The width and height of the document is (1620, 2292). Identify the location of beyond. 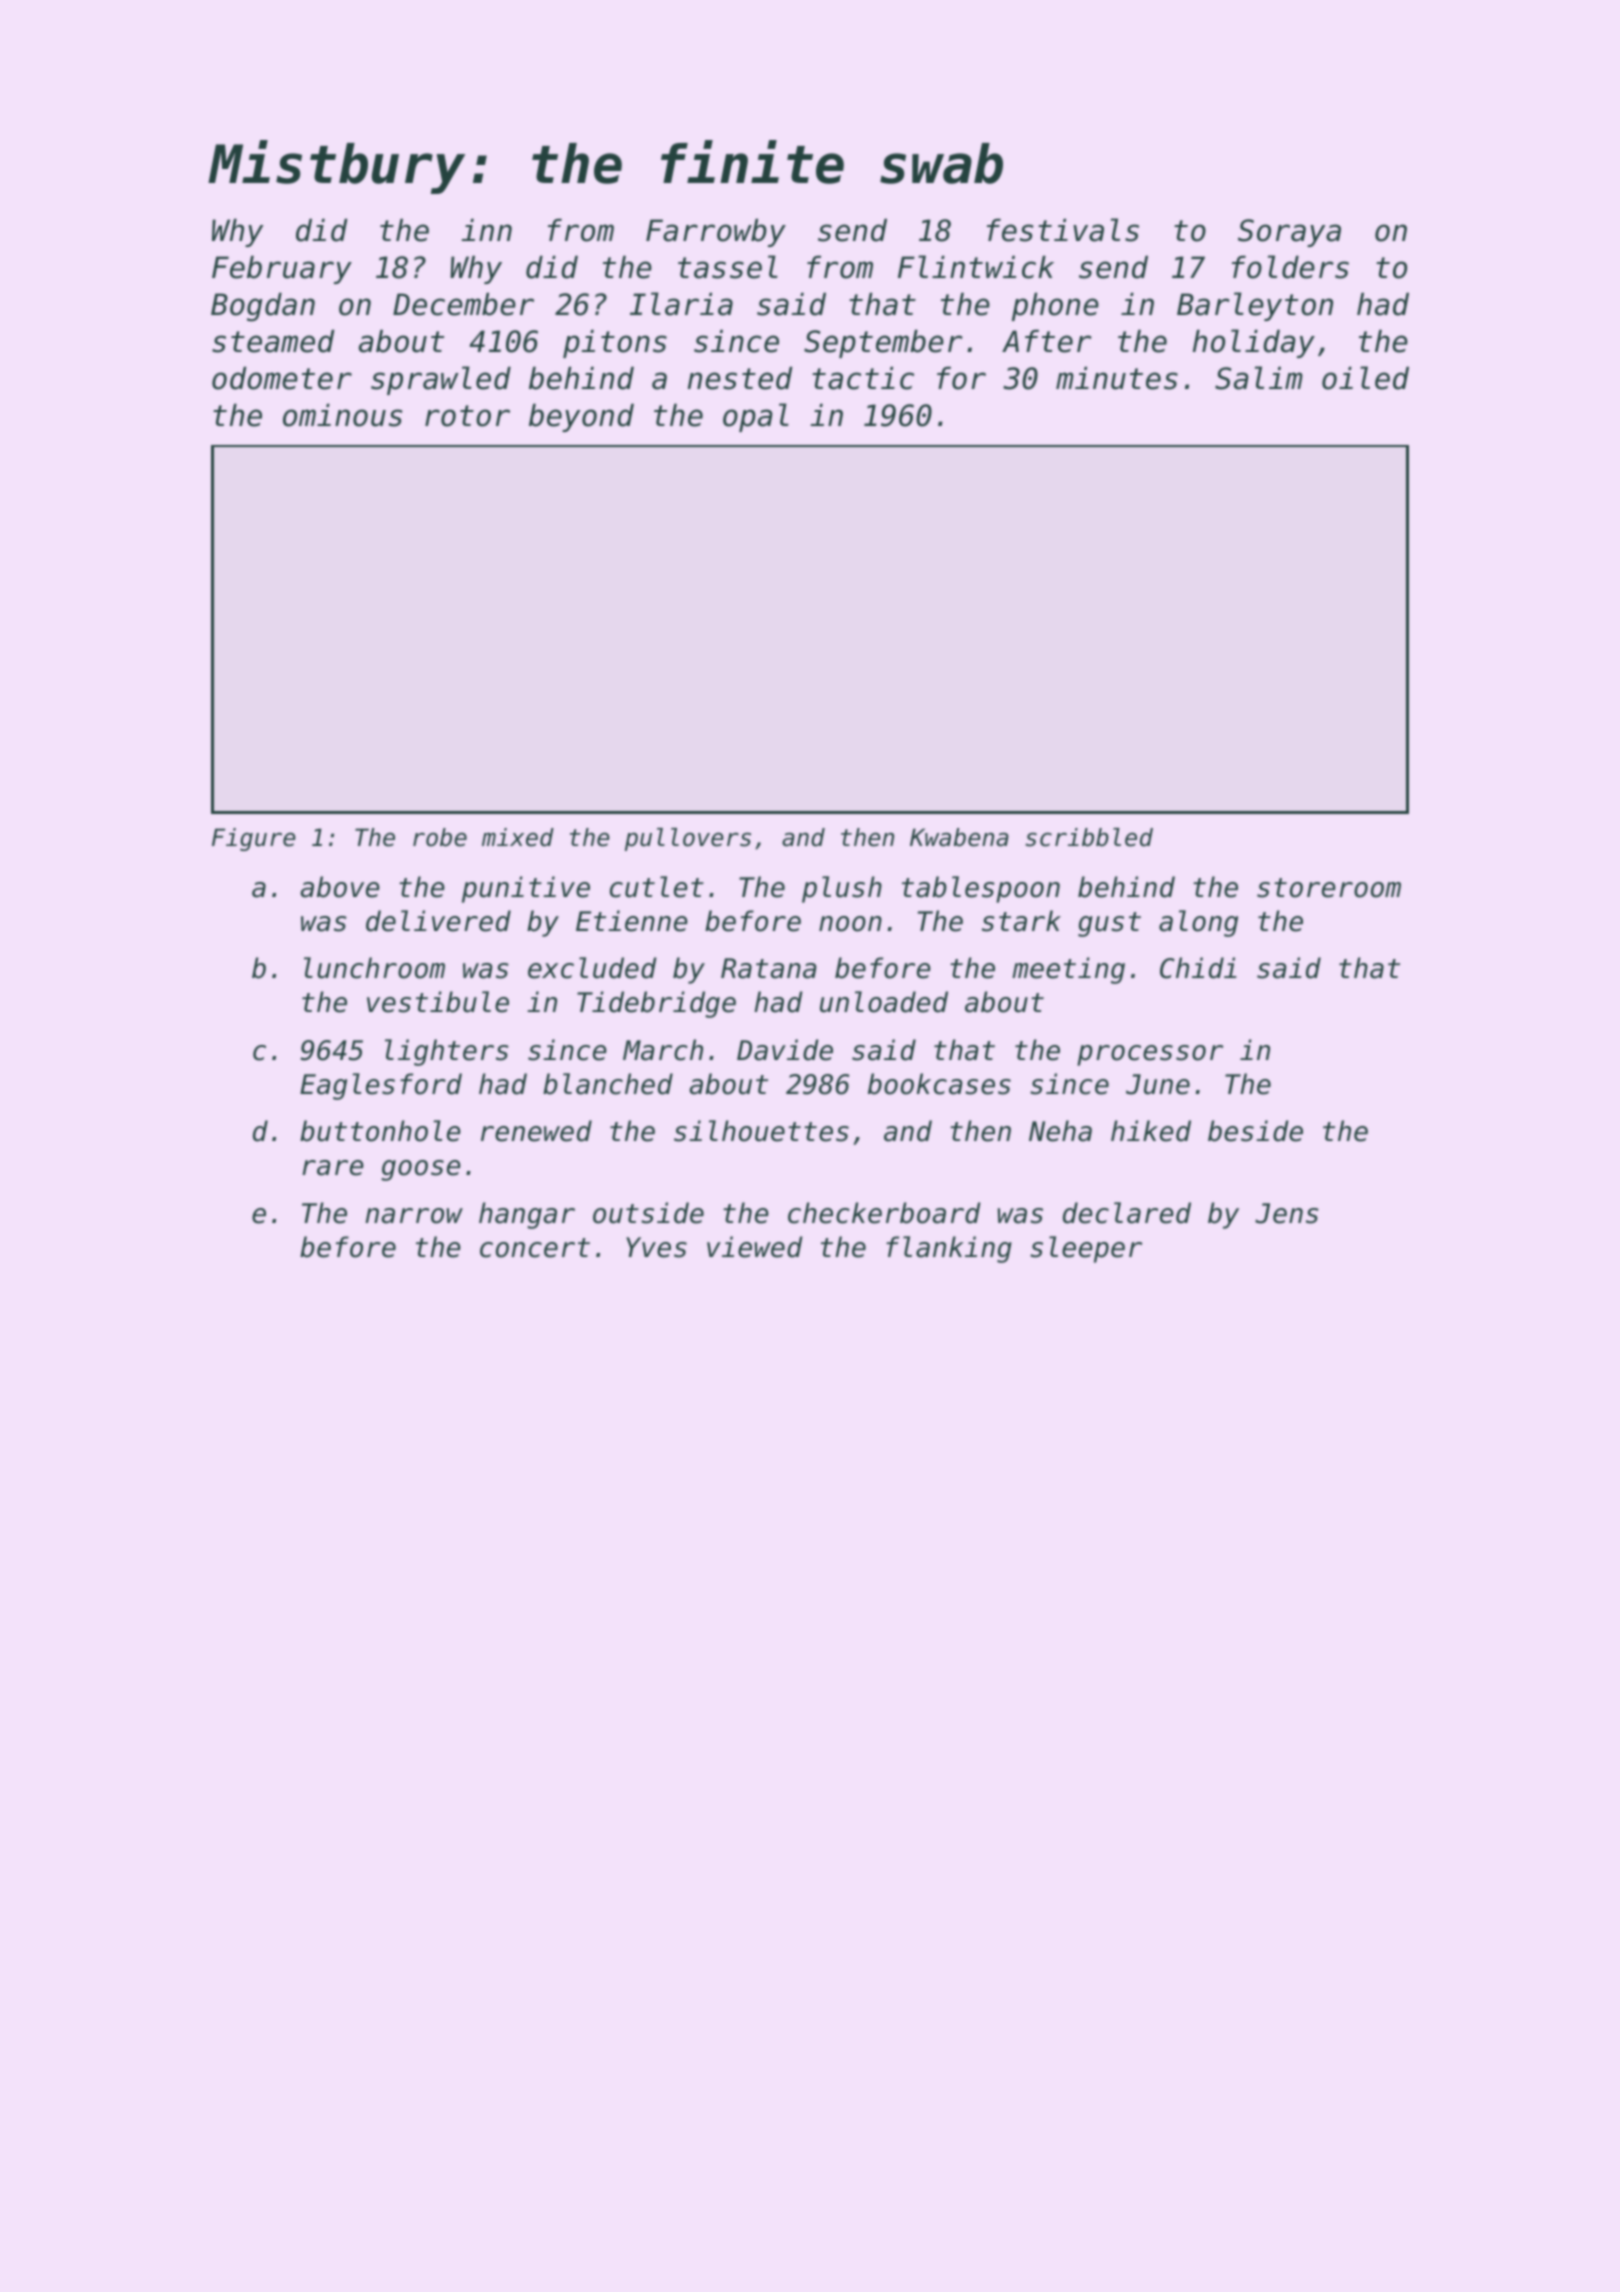
(581, 418).
